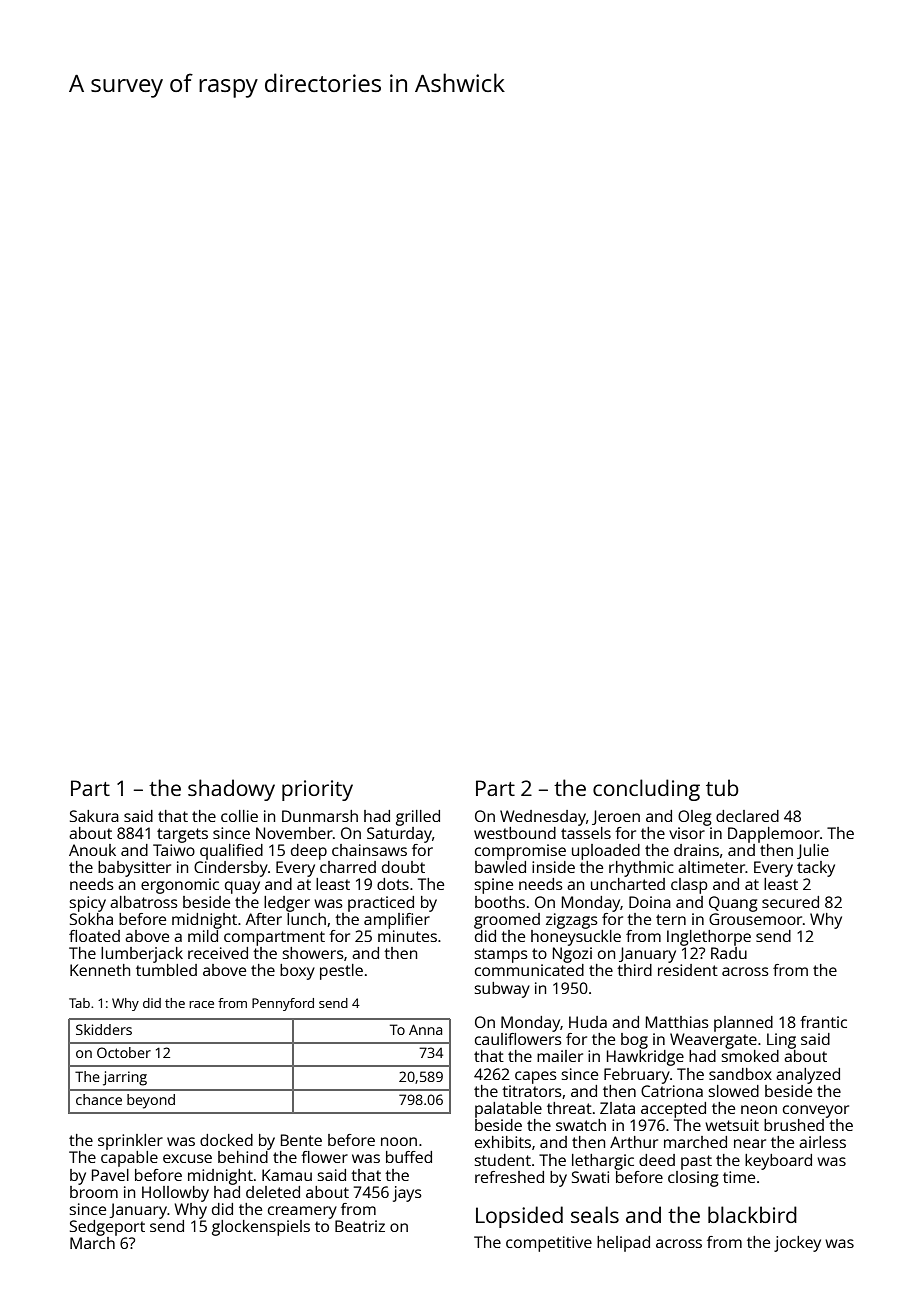  I want to click on Sedgeport, so click(107, 1228).
